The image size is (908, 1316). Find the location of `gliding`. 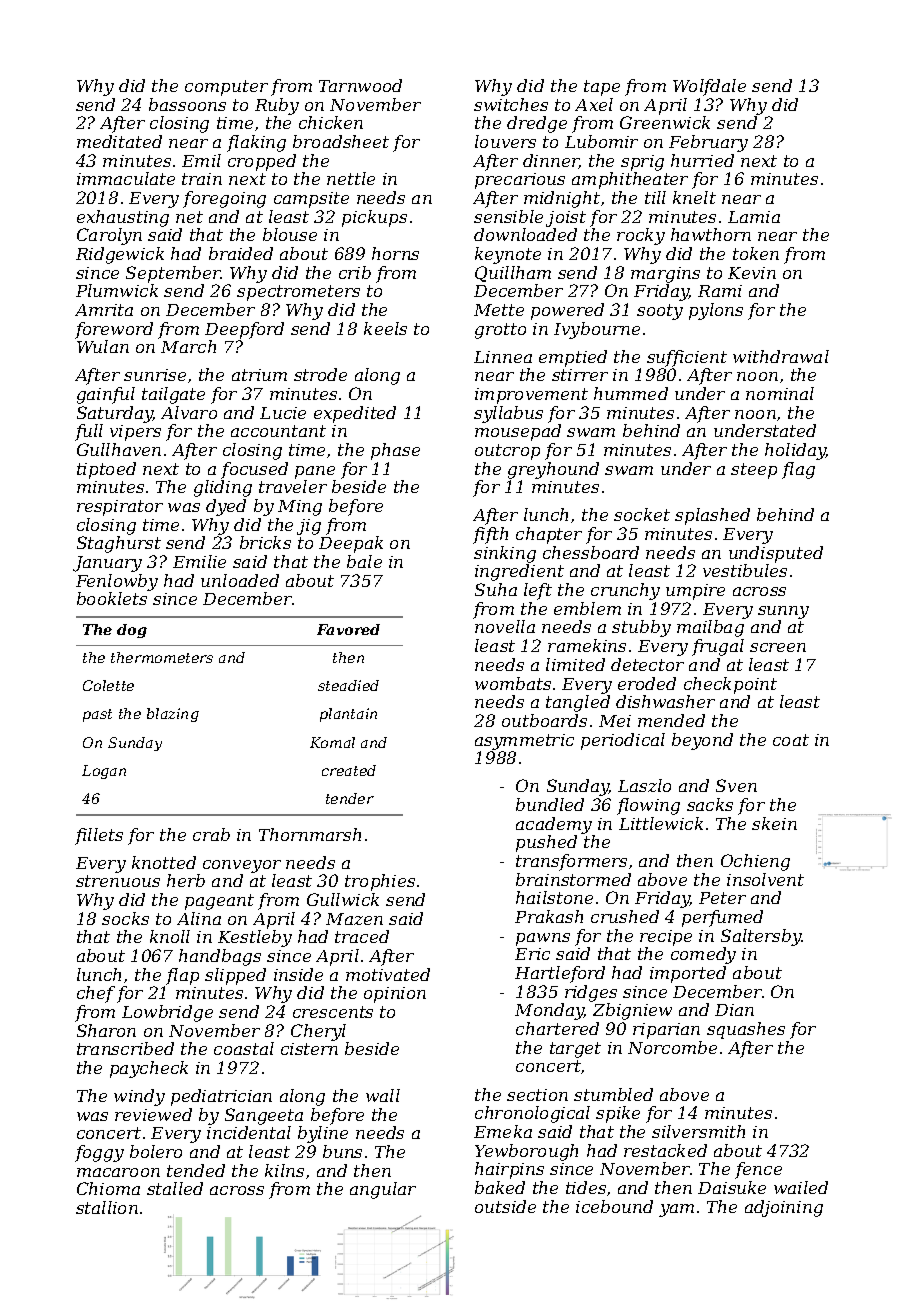

gliding is located at coordinates (223, 488).
